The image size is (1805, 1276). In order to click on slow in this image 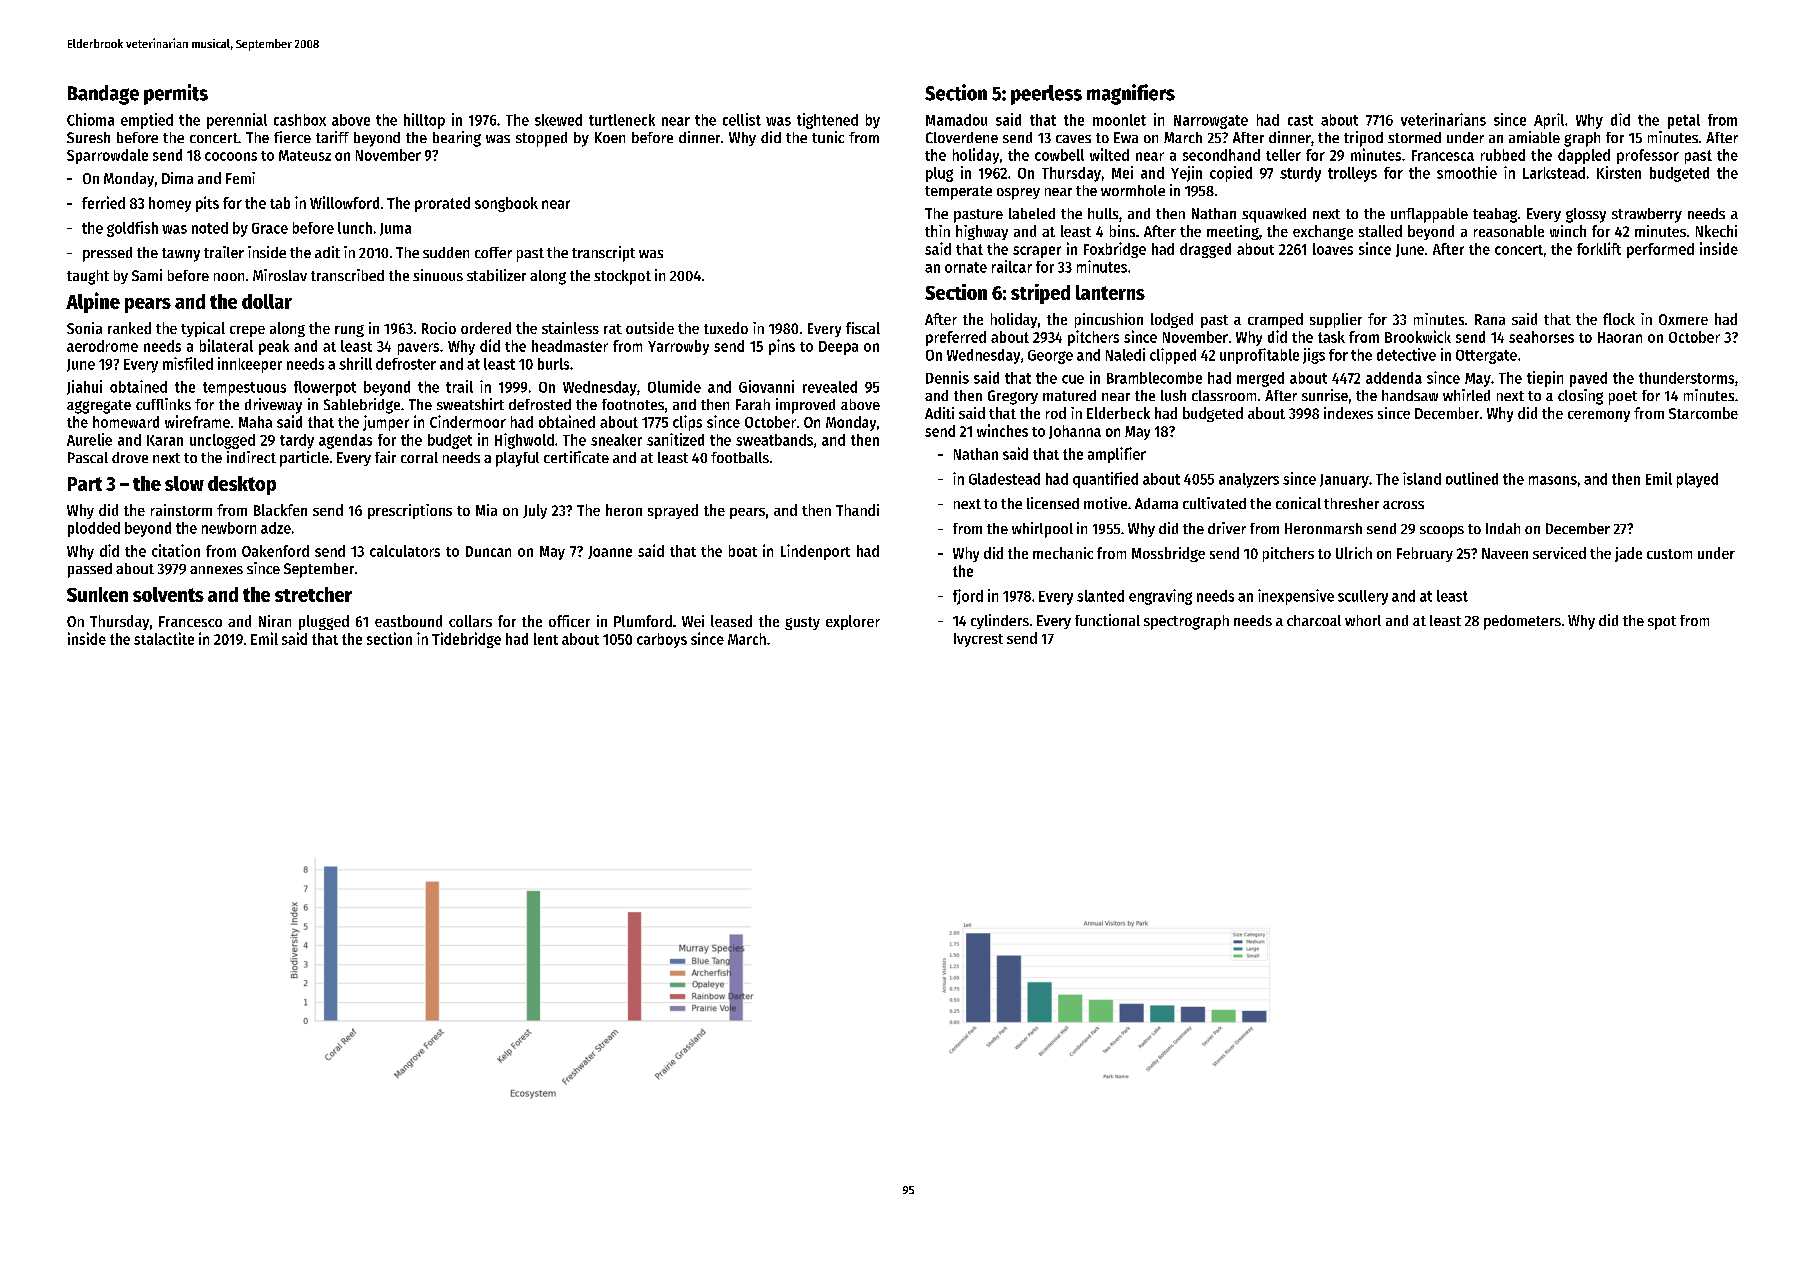, I will do `click(184, 483)`.
